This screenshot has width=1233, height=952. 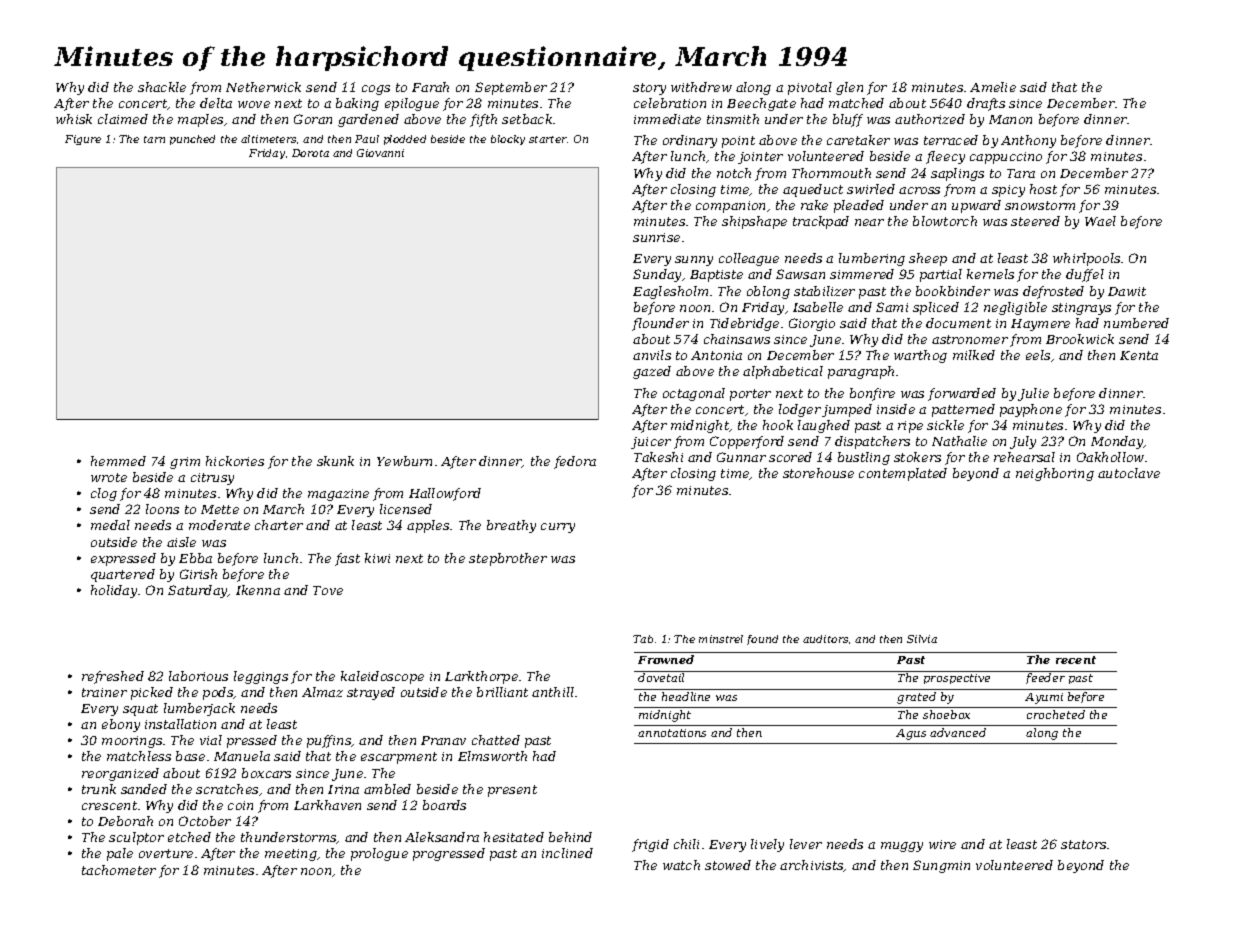 What do you see at coordinates (1139, 355) in the screenshot?
I see `Kenta` at bounding box center [1139, 355].
